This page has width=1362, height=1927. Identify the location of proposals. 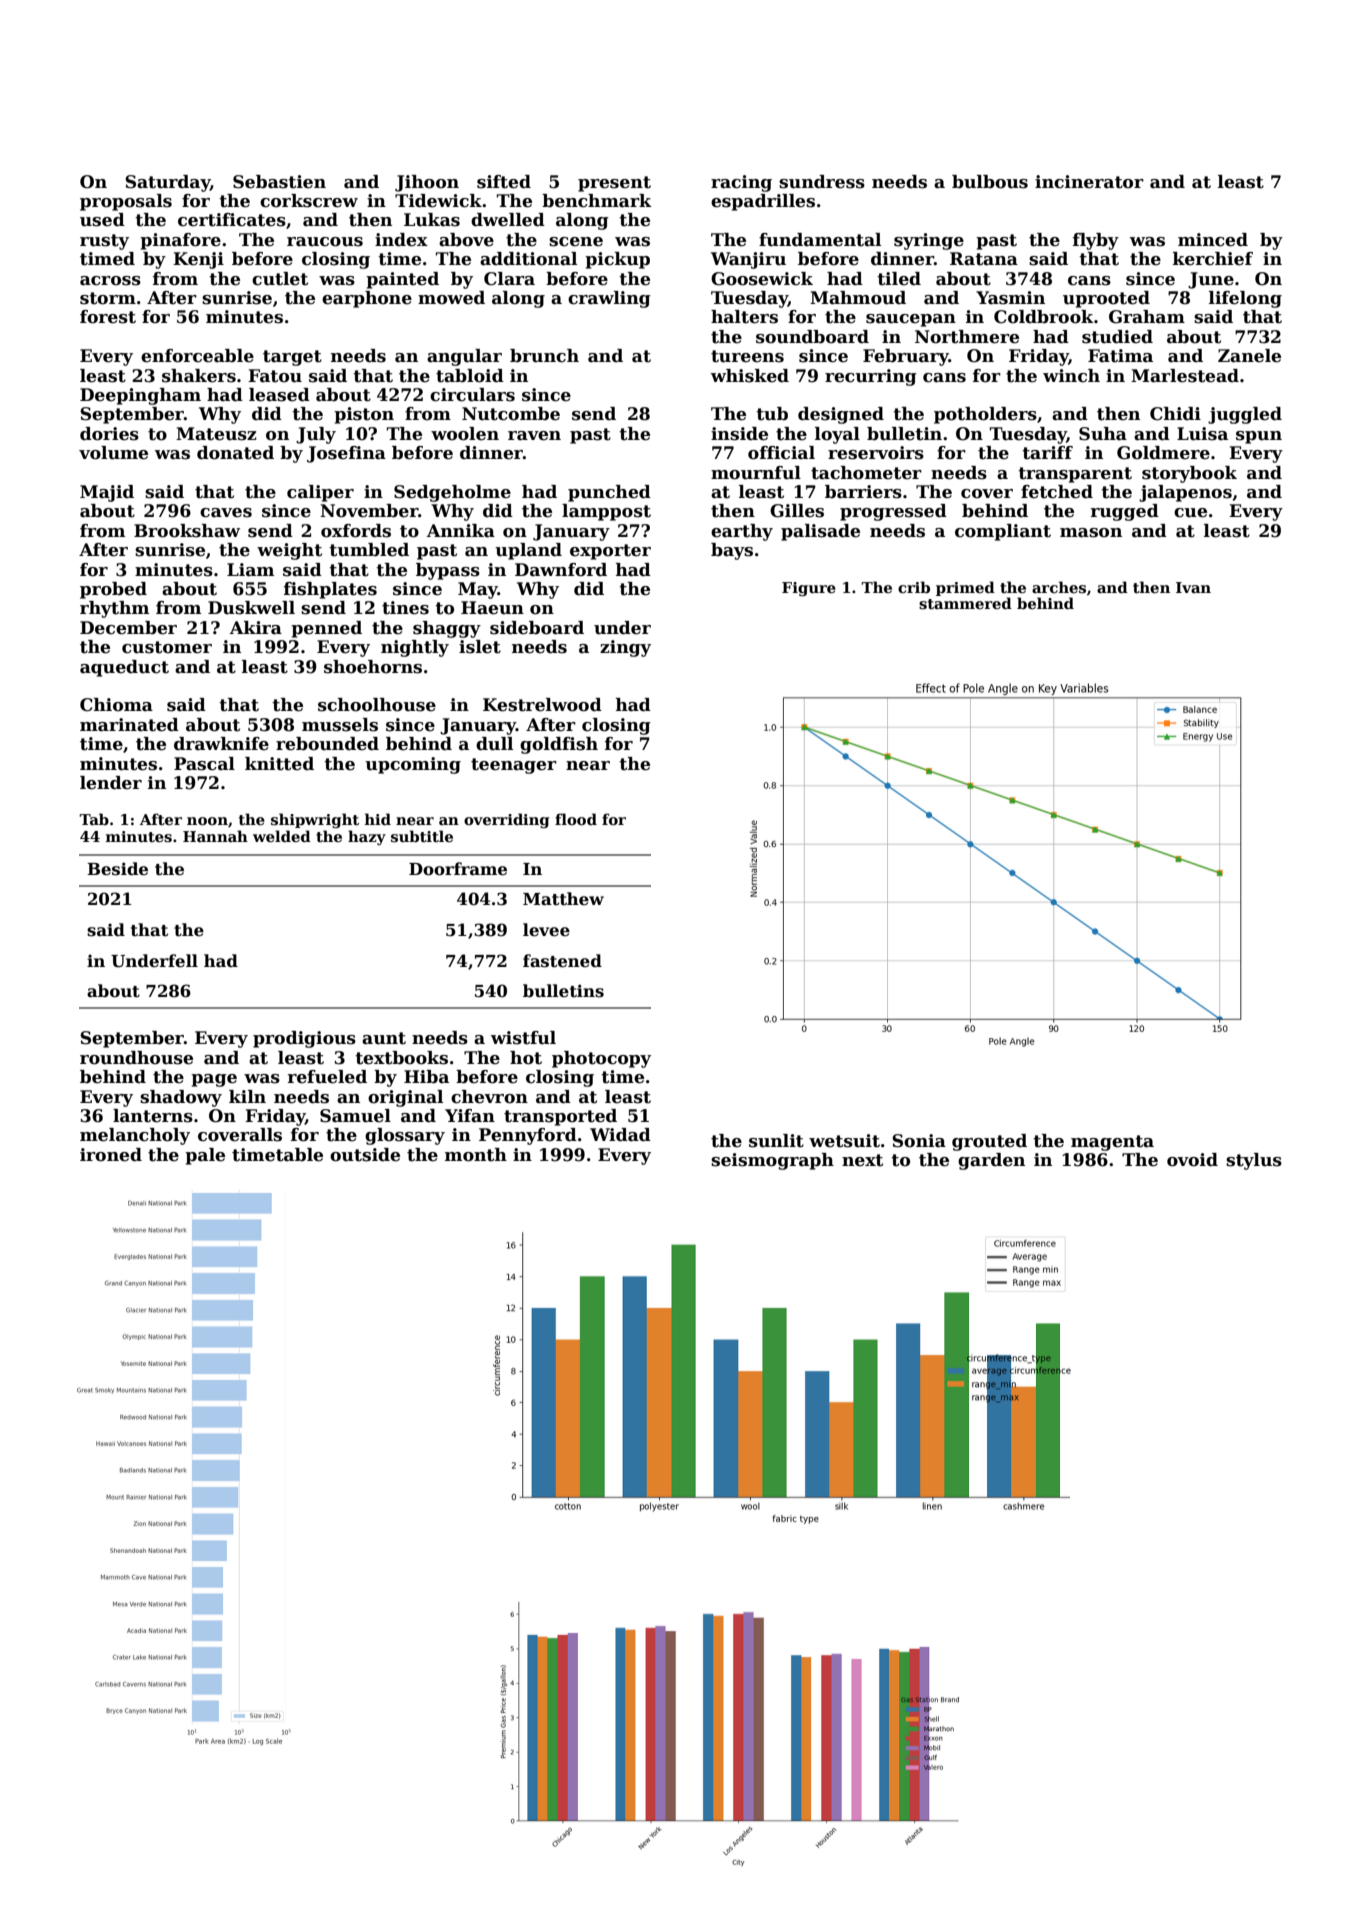
(126, 202).
